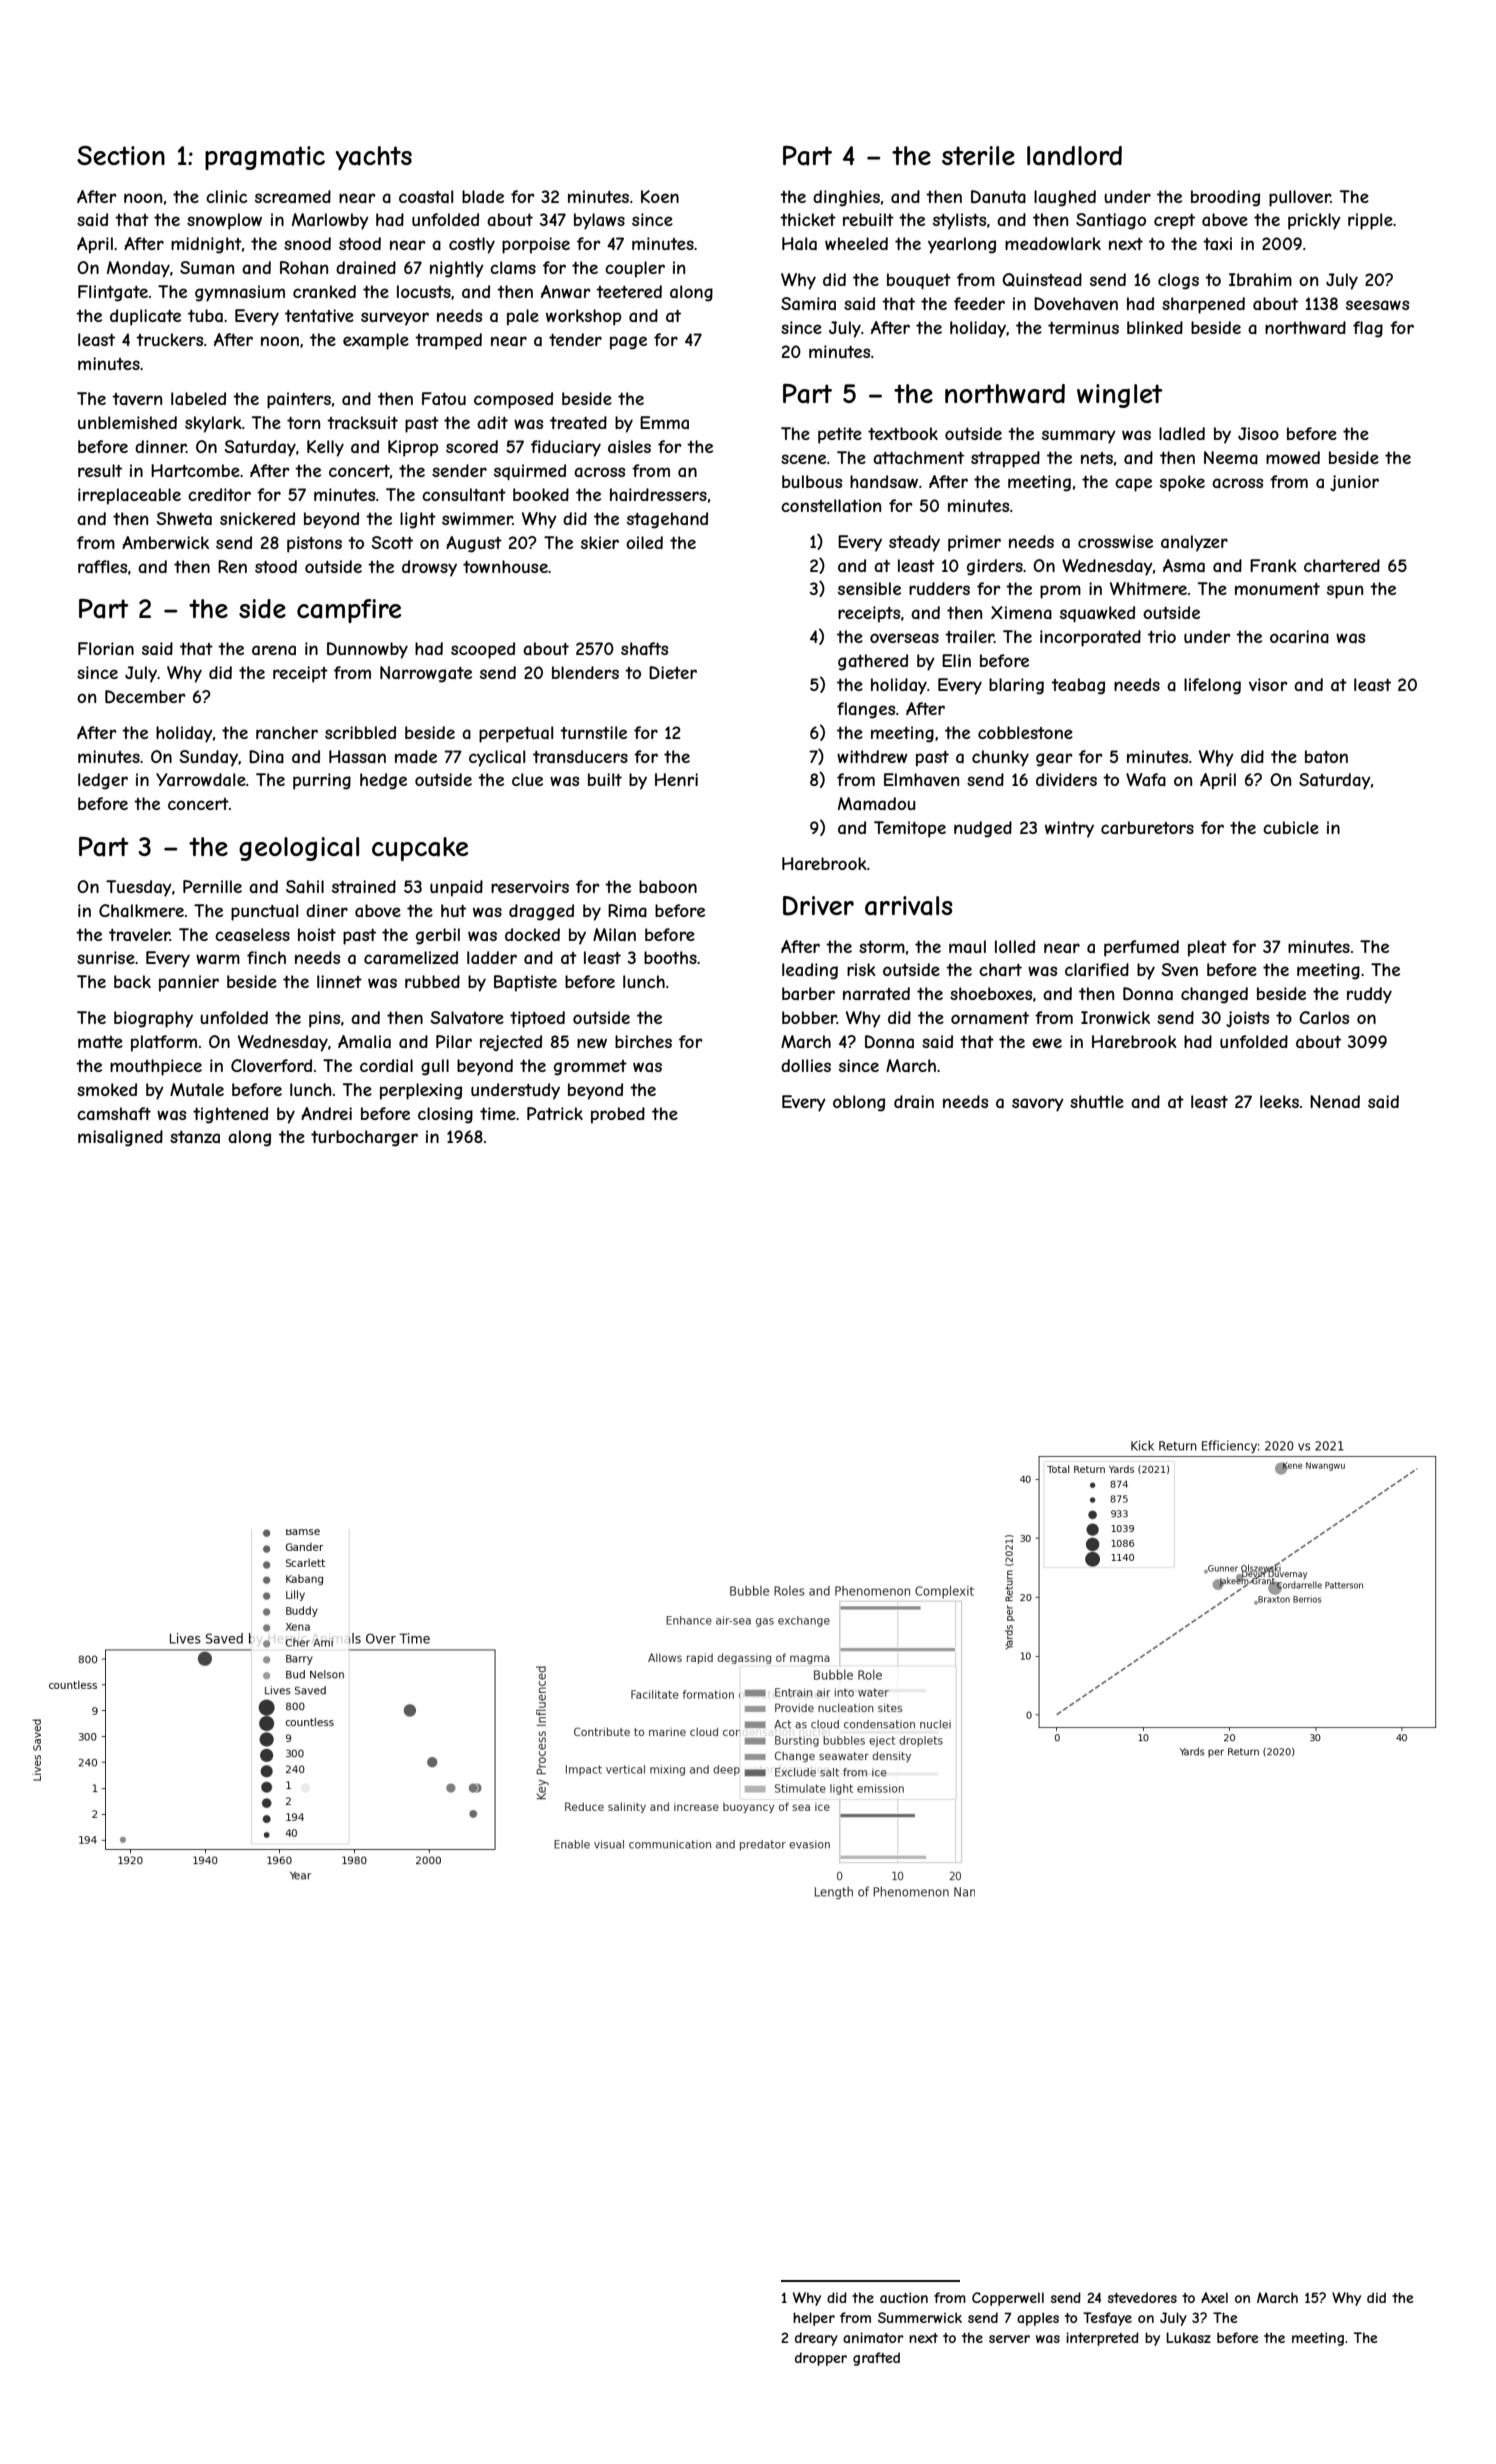  I want to click on Florian, so click(106, 648).
